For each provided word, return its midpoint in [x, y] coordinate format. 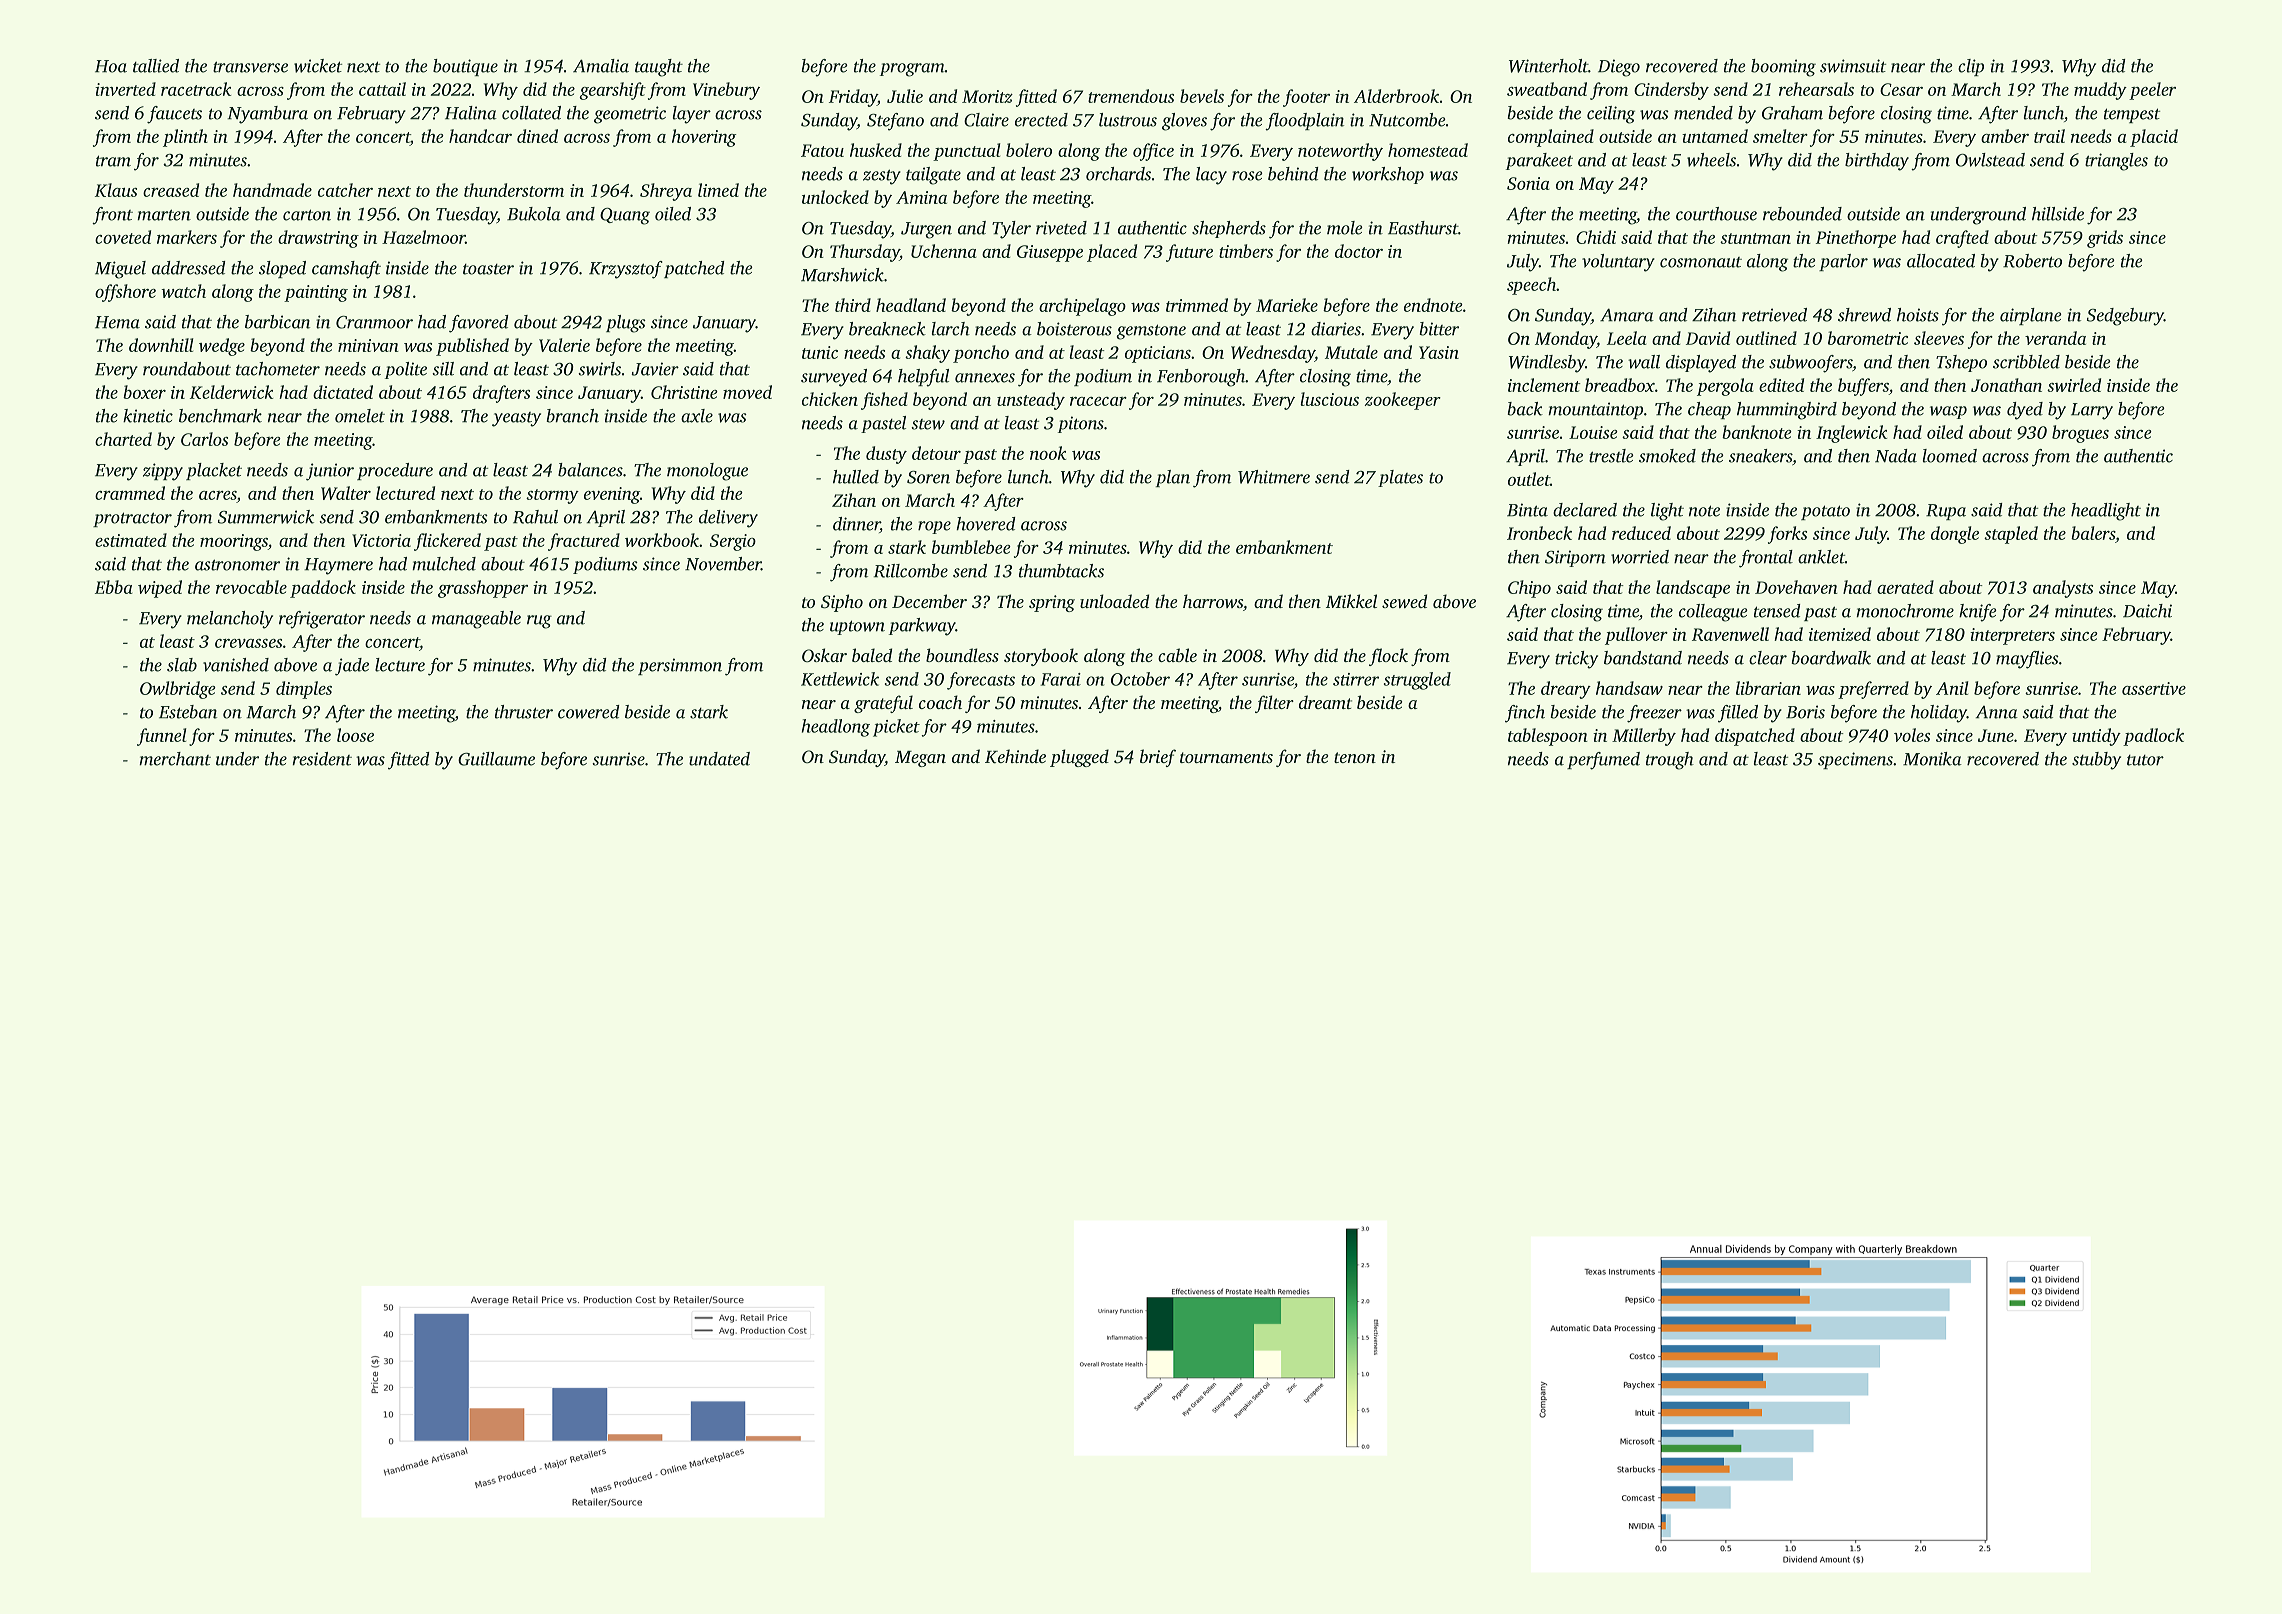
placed [1112, 253]
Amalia [601, 66]
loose [355, 735]
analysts [2063, 589]
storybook [1041, 657]
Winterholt [1548, 66]
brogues [2080, 434]
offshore [125, 293]
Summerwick [266, 517]
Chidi [1596, 237]
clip [1971, 67]
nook [1048, 453]
